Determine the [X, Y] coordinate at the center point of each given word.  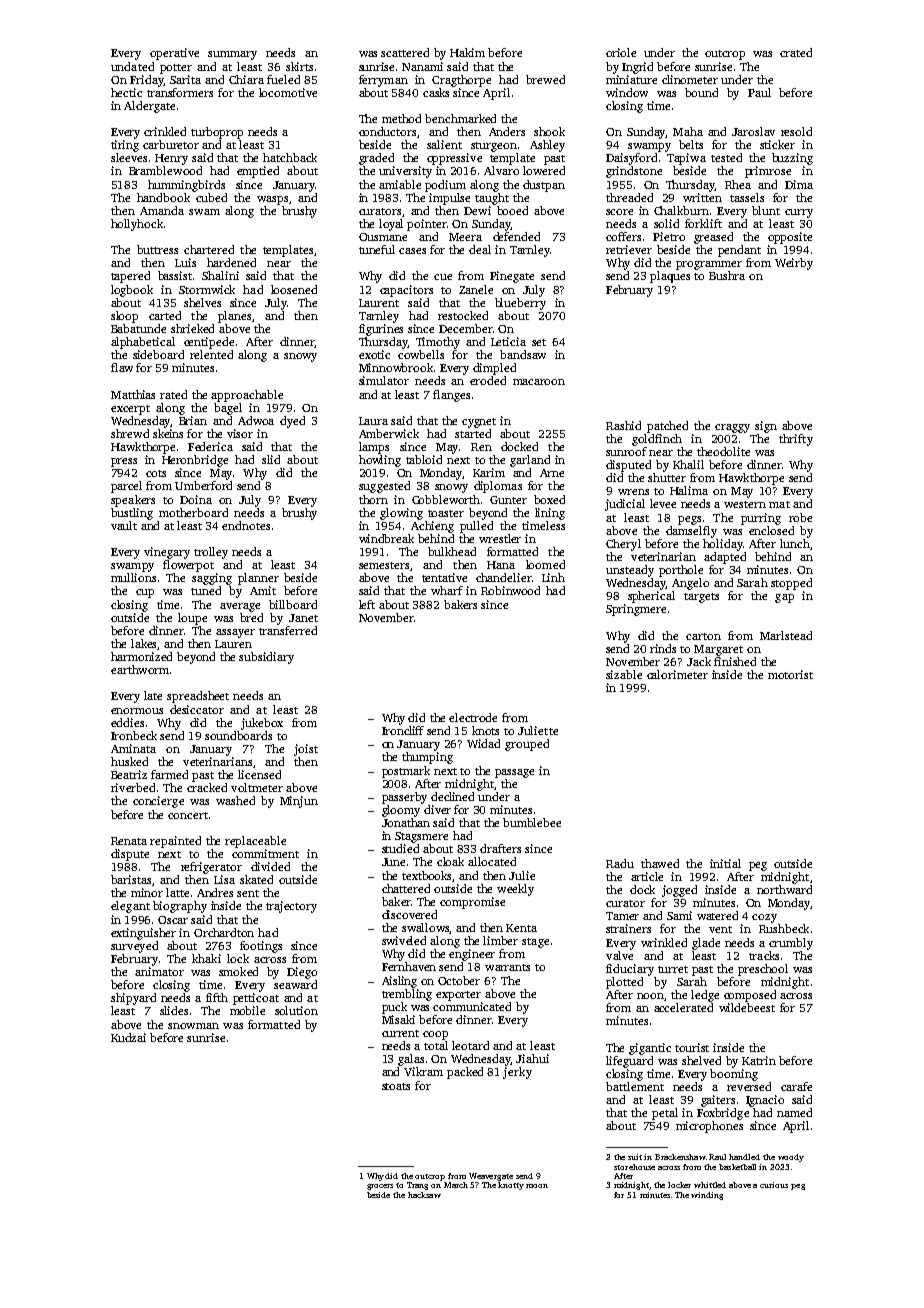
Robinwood [510, 590]
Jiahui [532, 1058]
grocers [380, 1187]
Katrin [759, 1060]
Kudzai [128, 1037]
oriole [621, 52]
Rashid [623, 425]
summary [232, 55]
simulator [384, 380]
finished [735, 661]
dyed [292, 422]
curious [774, 1185]
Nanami [422, 66]
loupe [192, 619]
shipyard [133, 999]
